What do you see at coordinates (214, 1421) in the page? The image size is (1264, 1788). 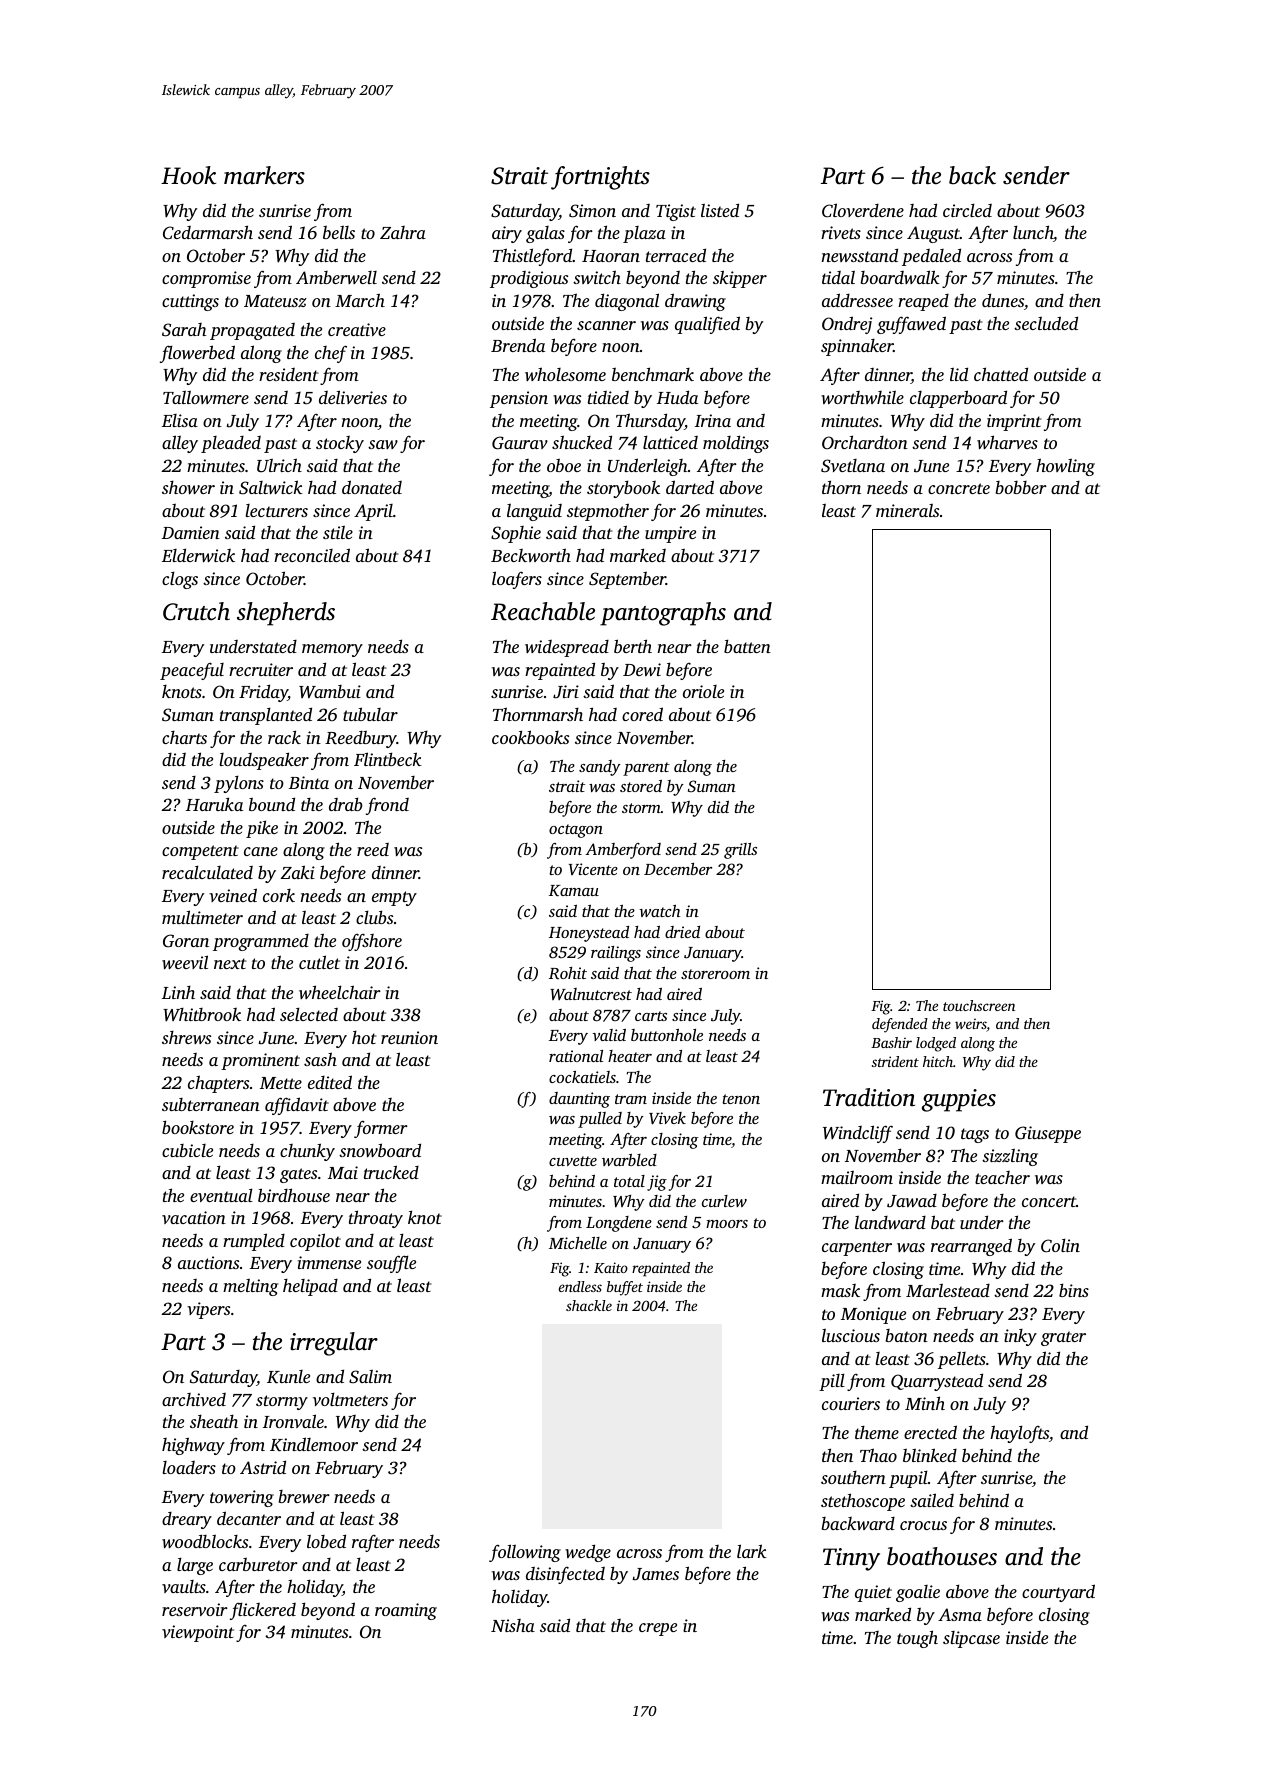 I see `sheath` at bounding box center [214, 1421].
